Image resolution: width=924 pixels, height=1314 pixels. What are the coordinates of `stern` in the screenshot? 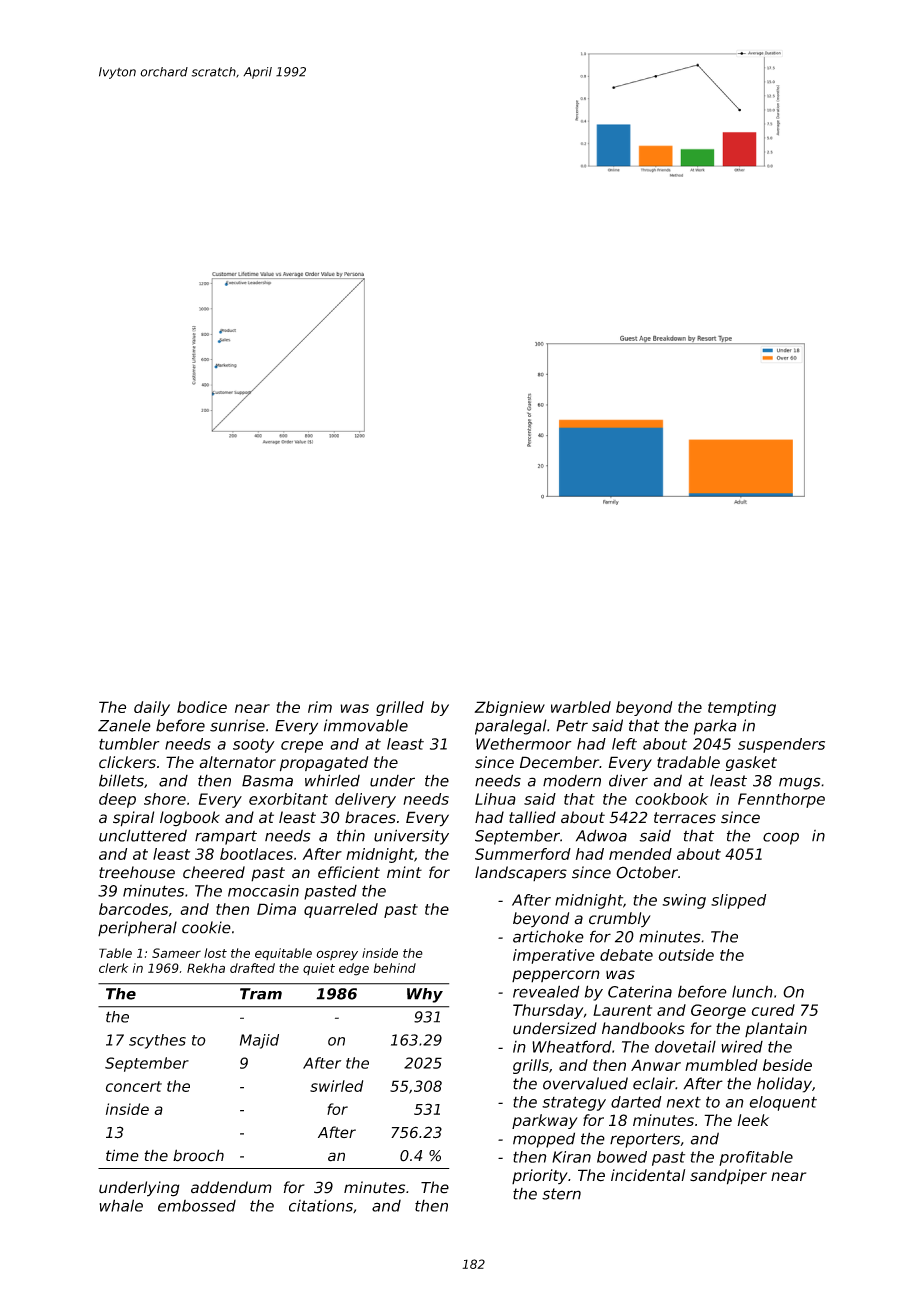 It's located at (561, 1194).
